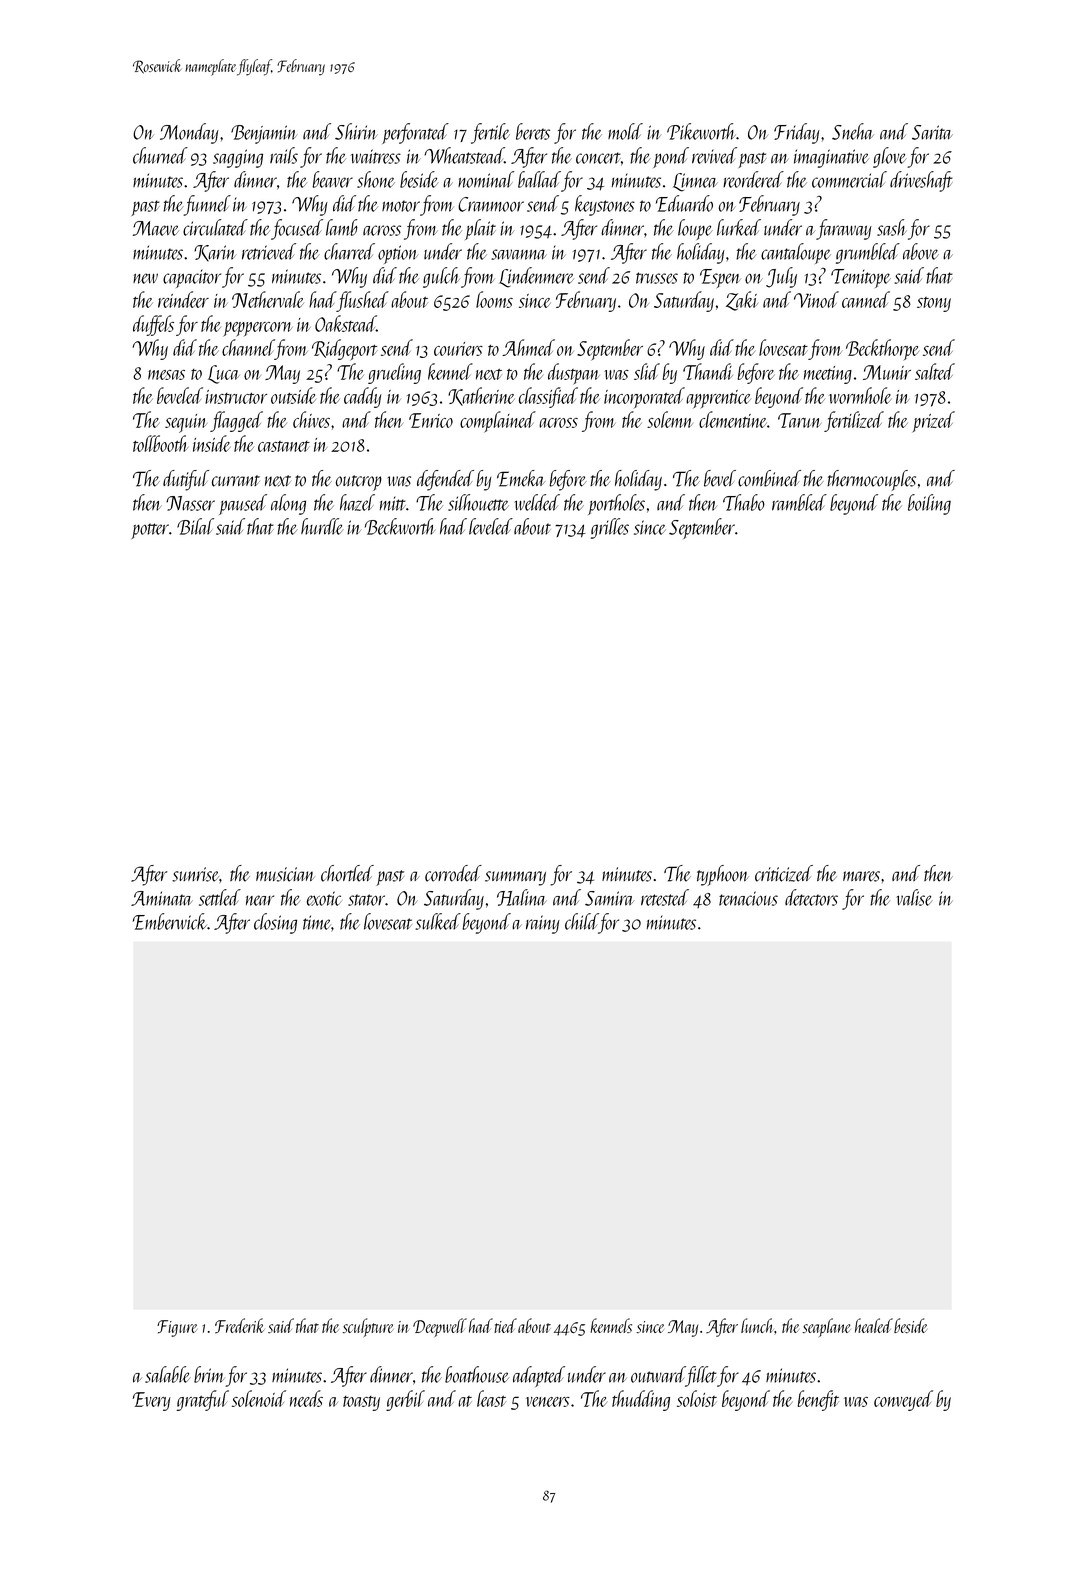 This page has width=1085, height=1571. I want to click on potter, so click(150, 531).
